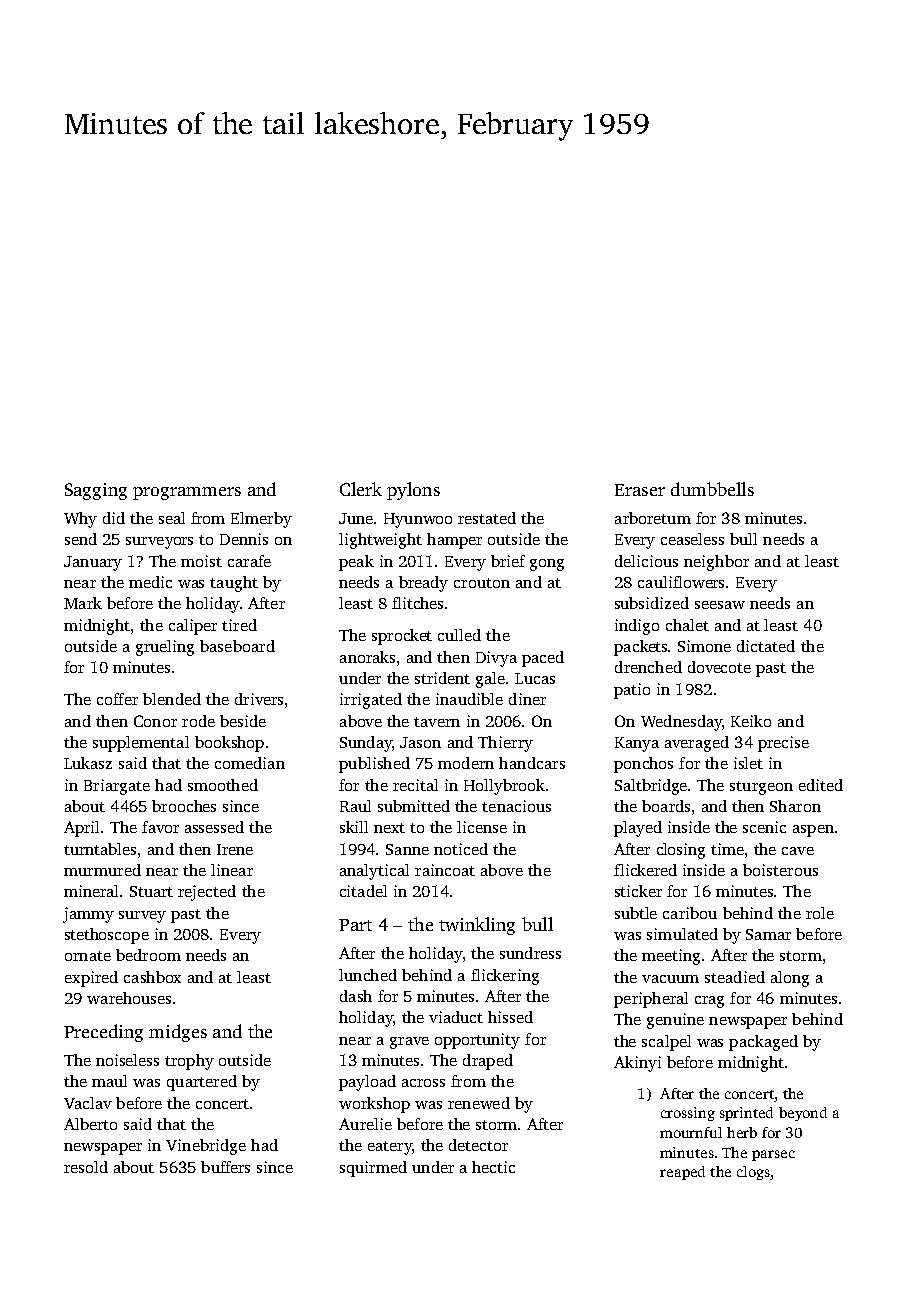  Describe the element at coordinates (374, 872) in the page. I see `analytical` at that location.
